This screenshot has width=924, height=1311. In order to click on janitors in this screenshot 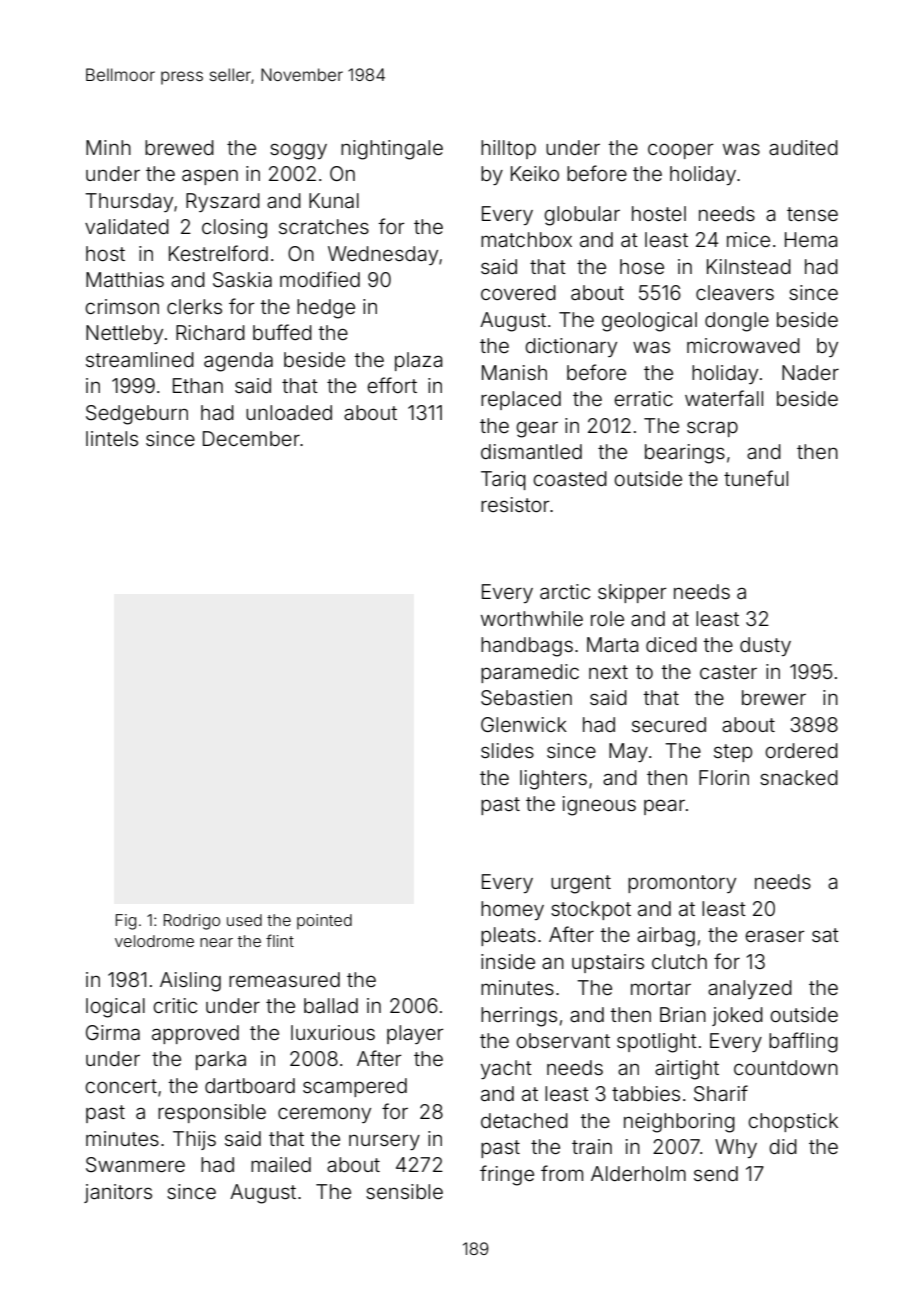, I will do `click(118, 1193)`.
